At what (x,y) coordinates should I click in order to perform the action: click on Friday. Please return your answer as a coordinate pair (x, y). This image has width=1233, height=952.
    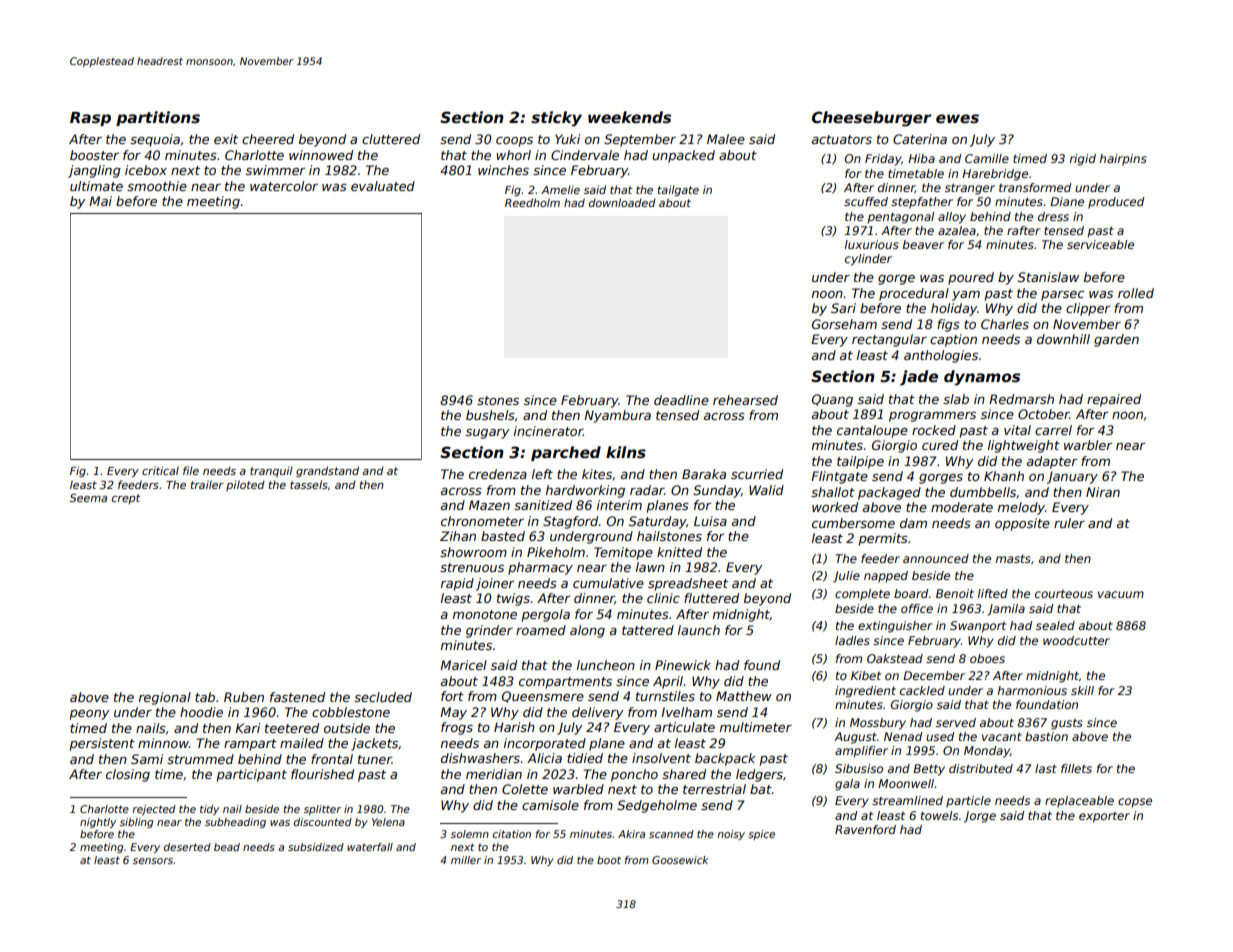
    Looking at the image, I should click on (883, 160).
